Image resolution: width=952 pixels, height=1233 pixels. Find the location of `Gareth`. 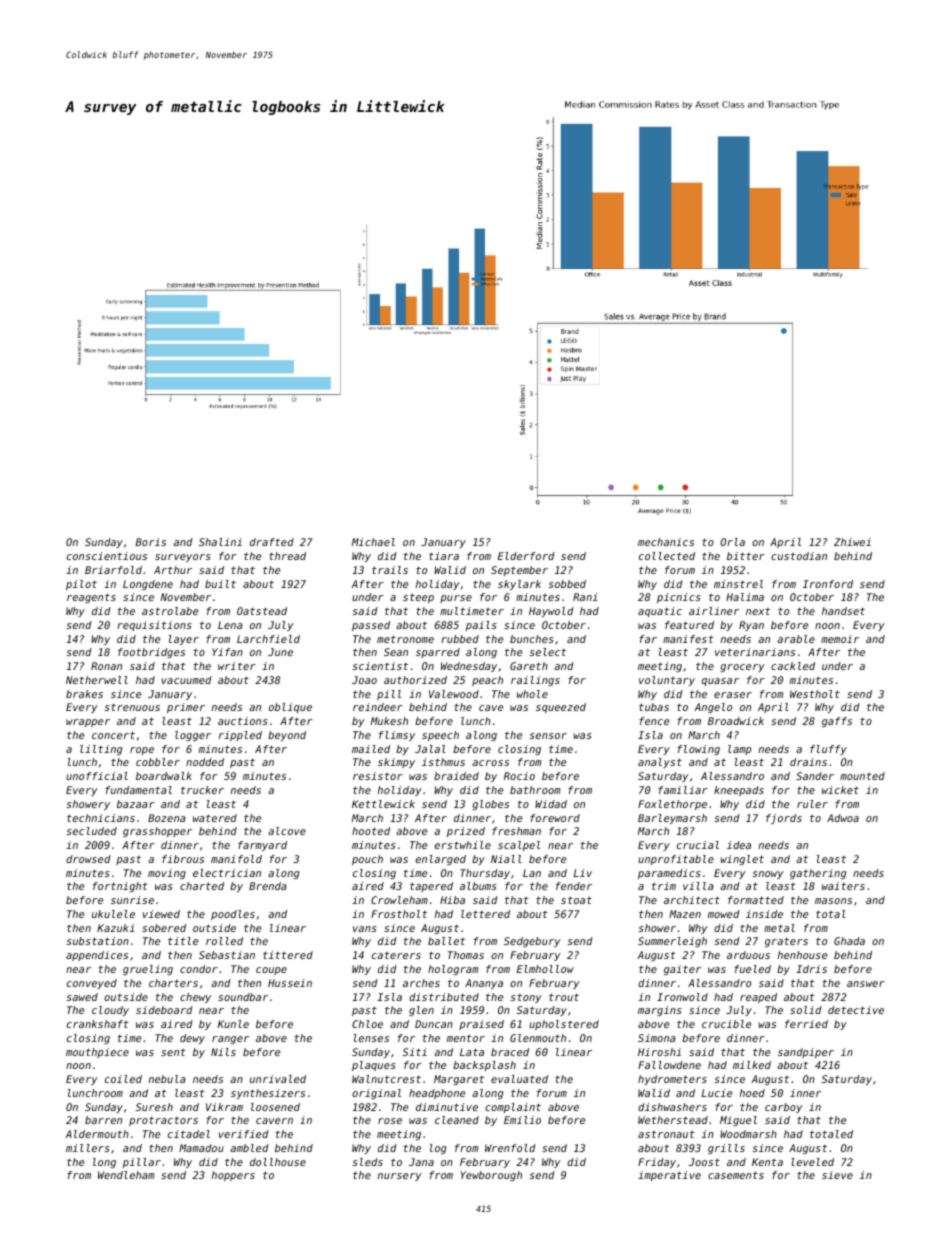

Gareth is located at coordinates (529, 666).
